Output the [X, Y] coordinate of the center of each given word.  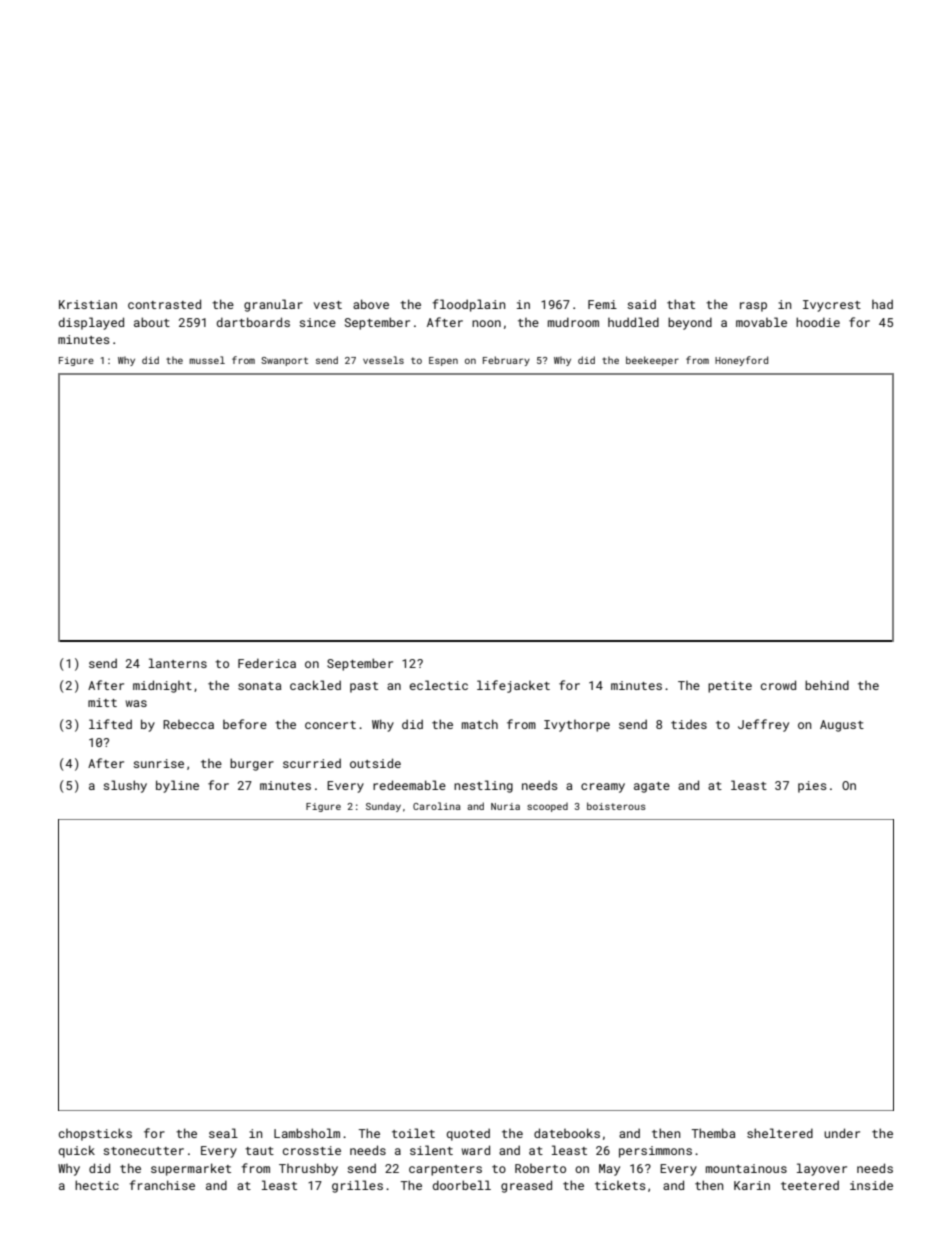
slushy [125, 786]
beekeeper [652, 361]
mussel [207, 360]
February [506, 361]
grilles [357, 1186]
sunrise [158, 763]
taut [259, 1151]
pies [812, 787]
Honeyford [741, 361]
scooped [547, 807]
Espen [443, 361]
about [152, 322]
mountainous [746, 1168]
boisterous [616, 806]
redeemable [409, 785]
